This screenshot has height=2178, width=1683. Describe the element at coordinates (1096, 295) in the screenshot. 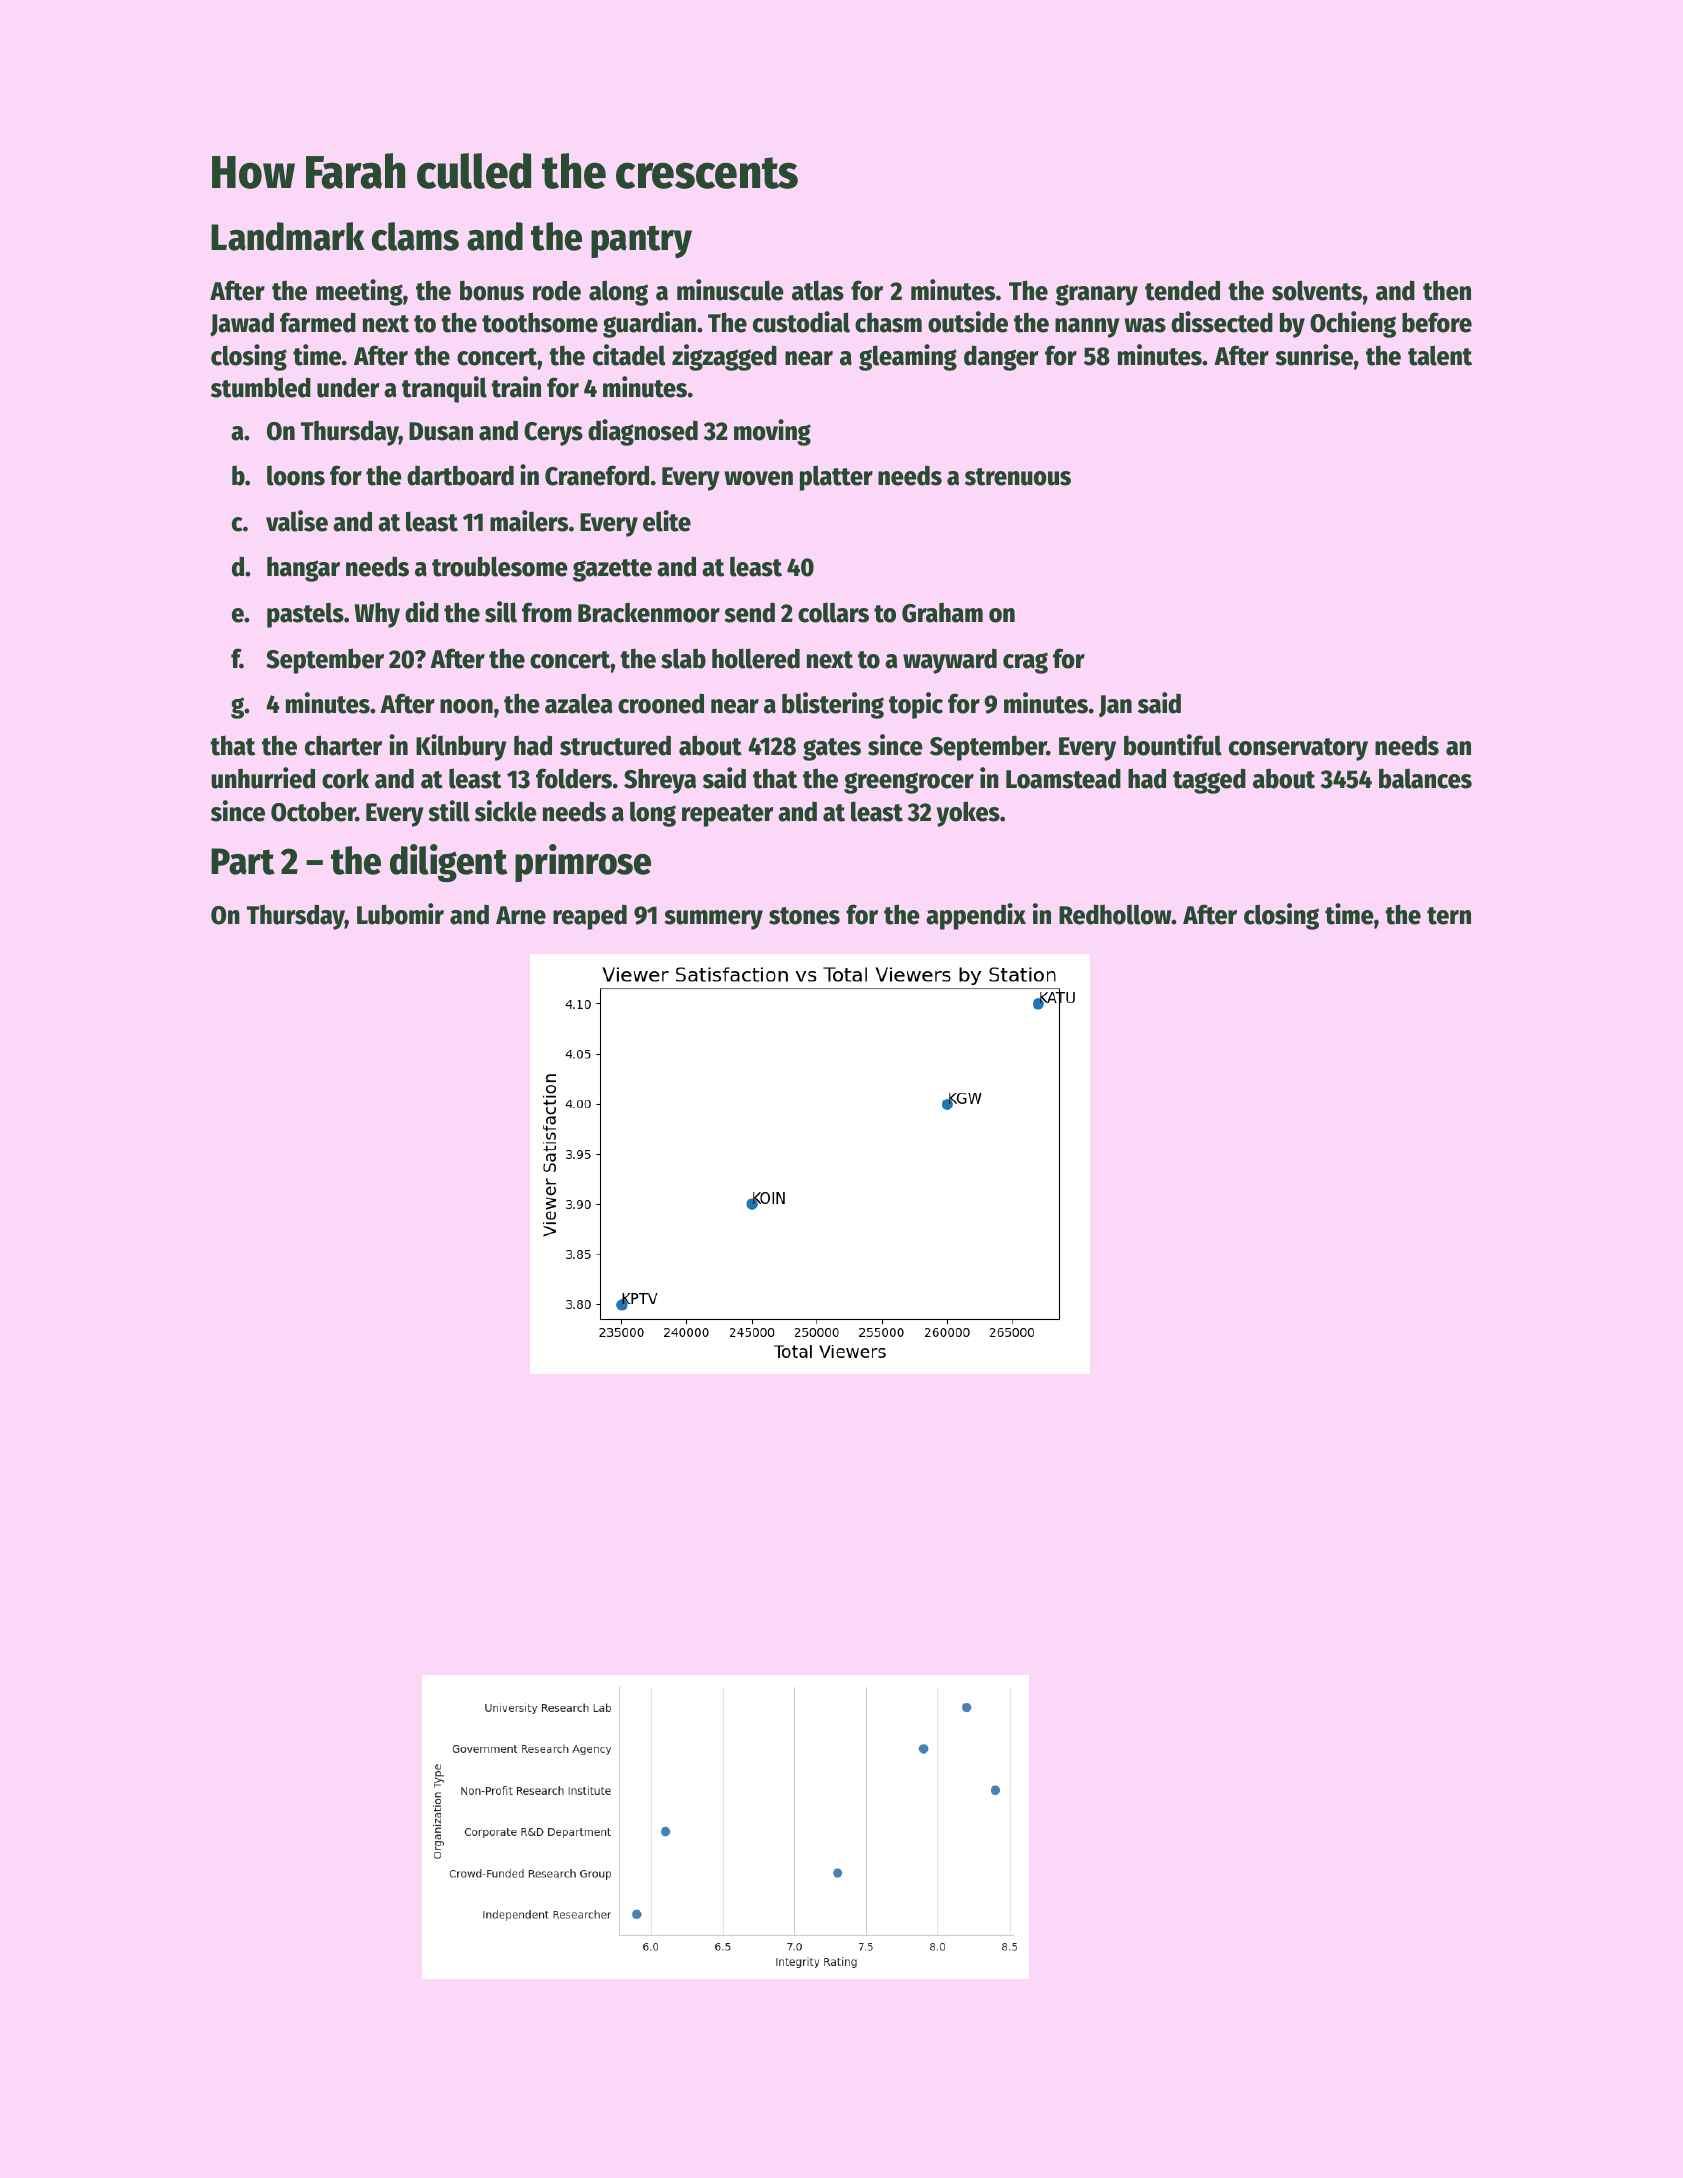

I see `granary` at that location.
